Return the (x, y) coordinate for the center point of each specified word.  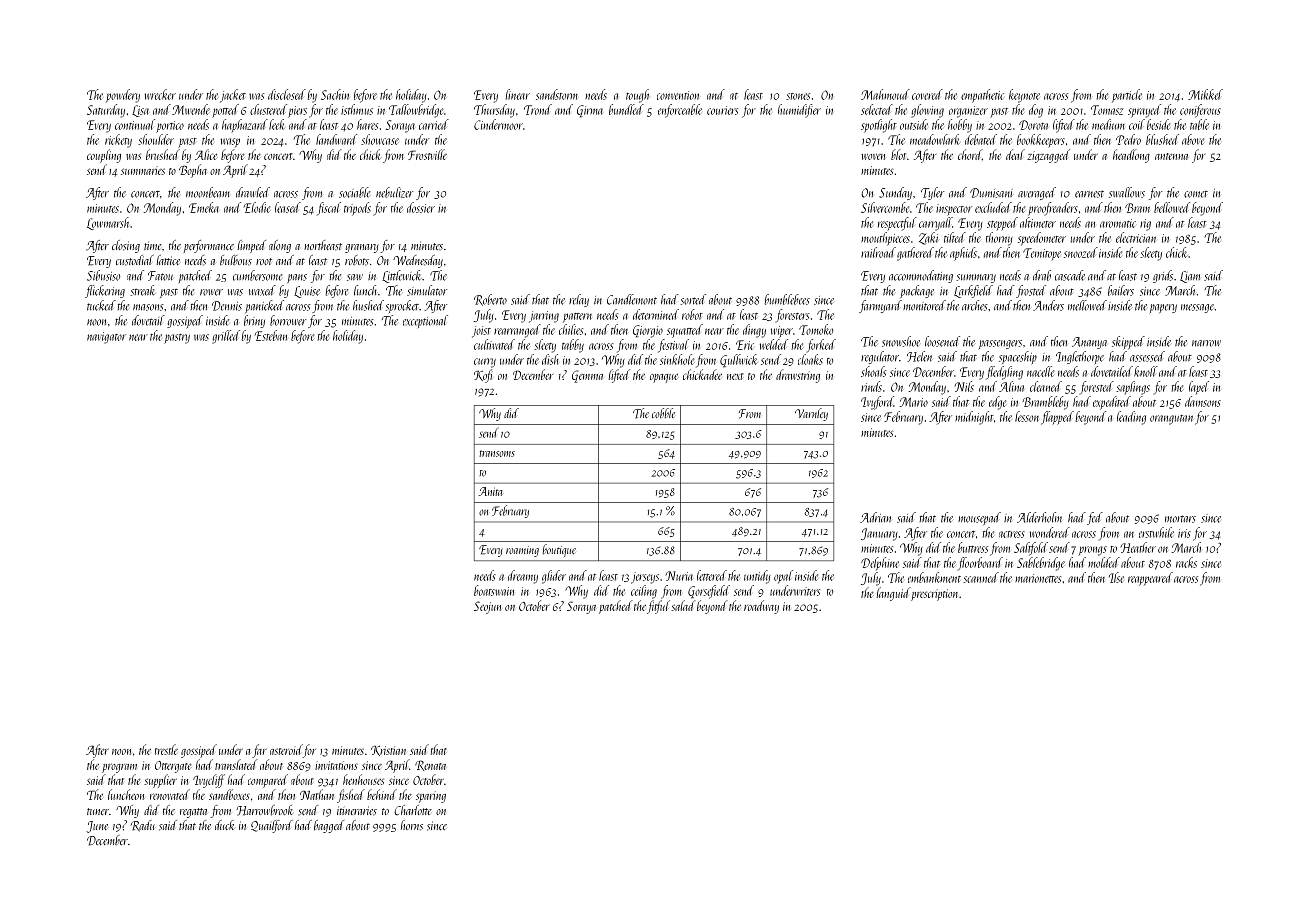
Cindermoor (498, 124)
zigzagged (1048, 156)
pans (297, 278)
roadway (761, 607)
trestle (166, 749)
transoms (497, 453)
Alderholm (1039, 517)
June (97, 827)
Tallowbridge (416, 111)
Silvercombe (885, 207)
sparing (431, 797)
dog (1036, 111)
